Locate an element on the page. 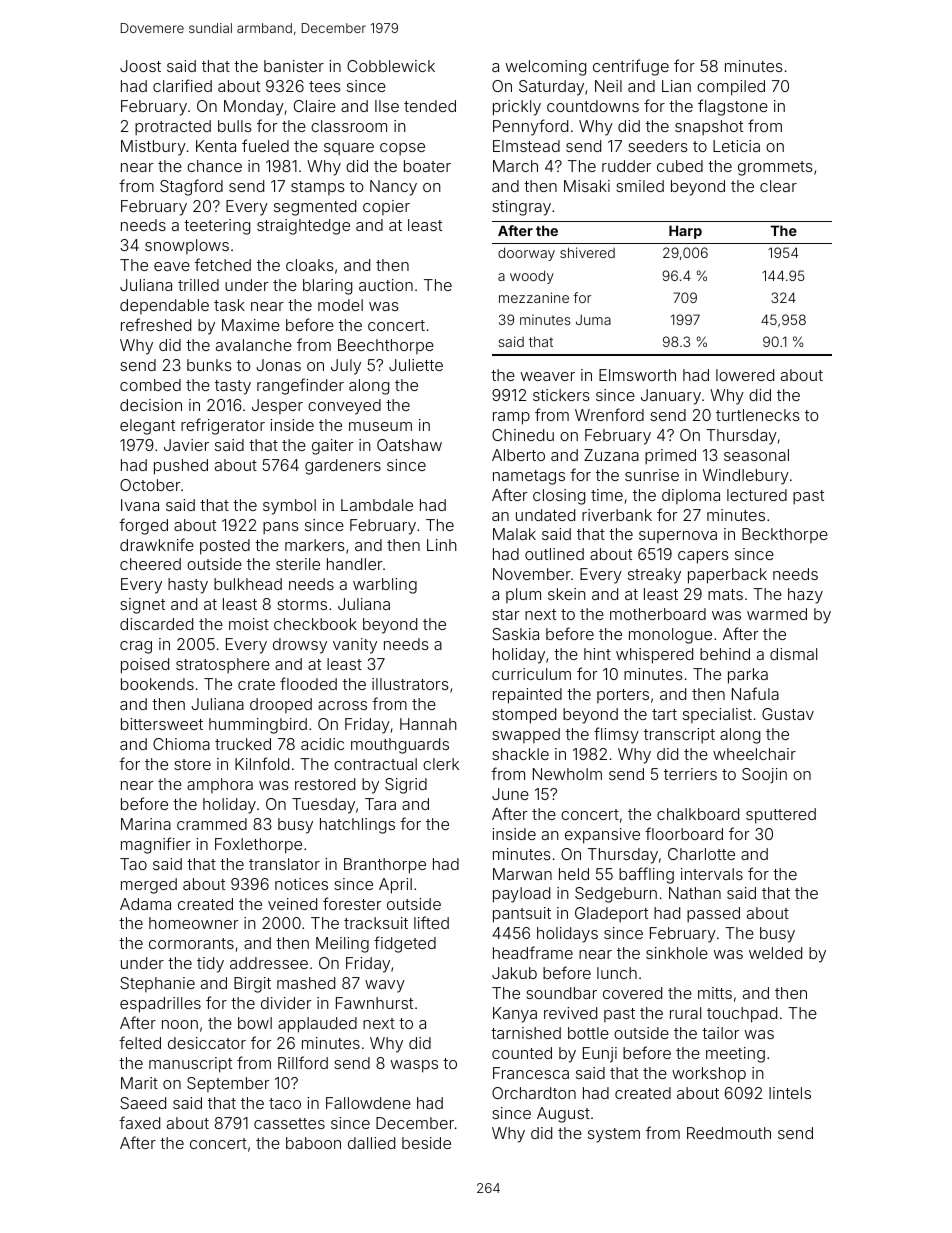  Joost is located at coordinates (140, 66).
